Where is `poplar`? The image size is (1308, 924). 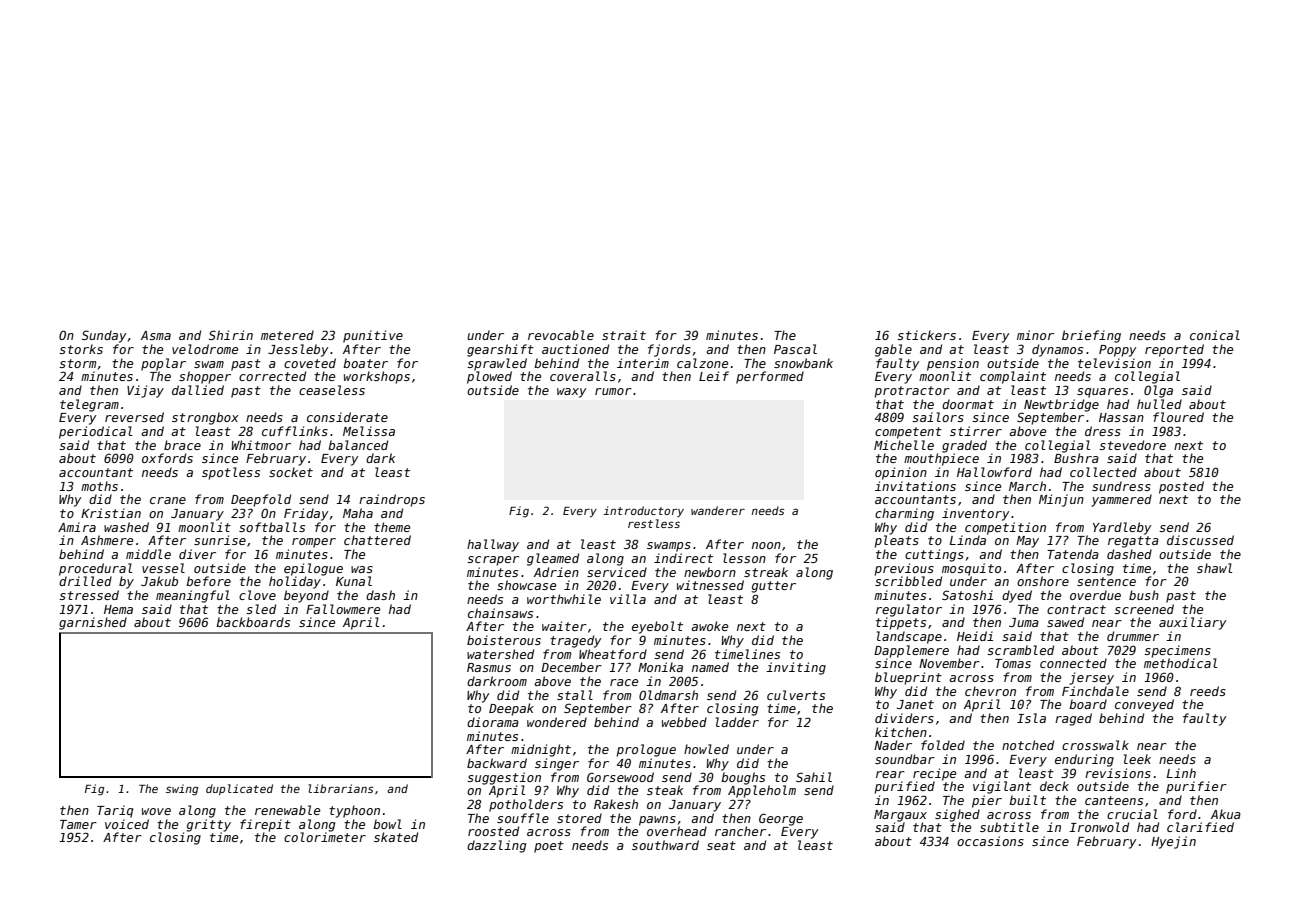
poplar is located at coordinates (163, 364).
